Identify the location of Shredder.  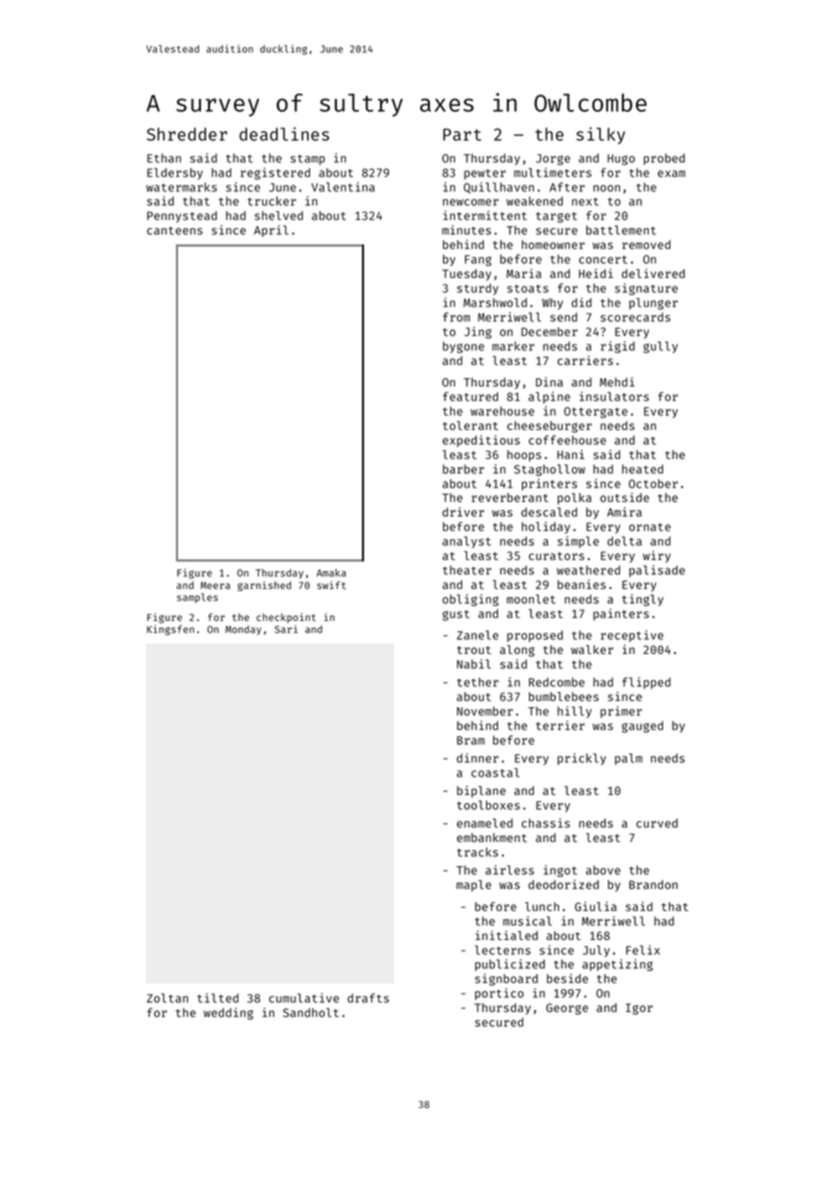
(187, 134).
